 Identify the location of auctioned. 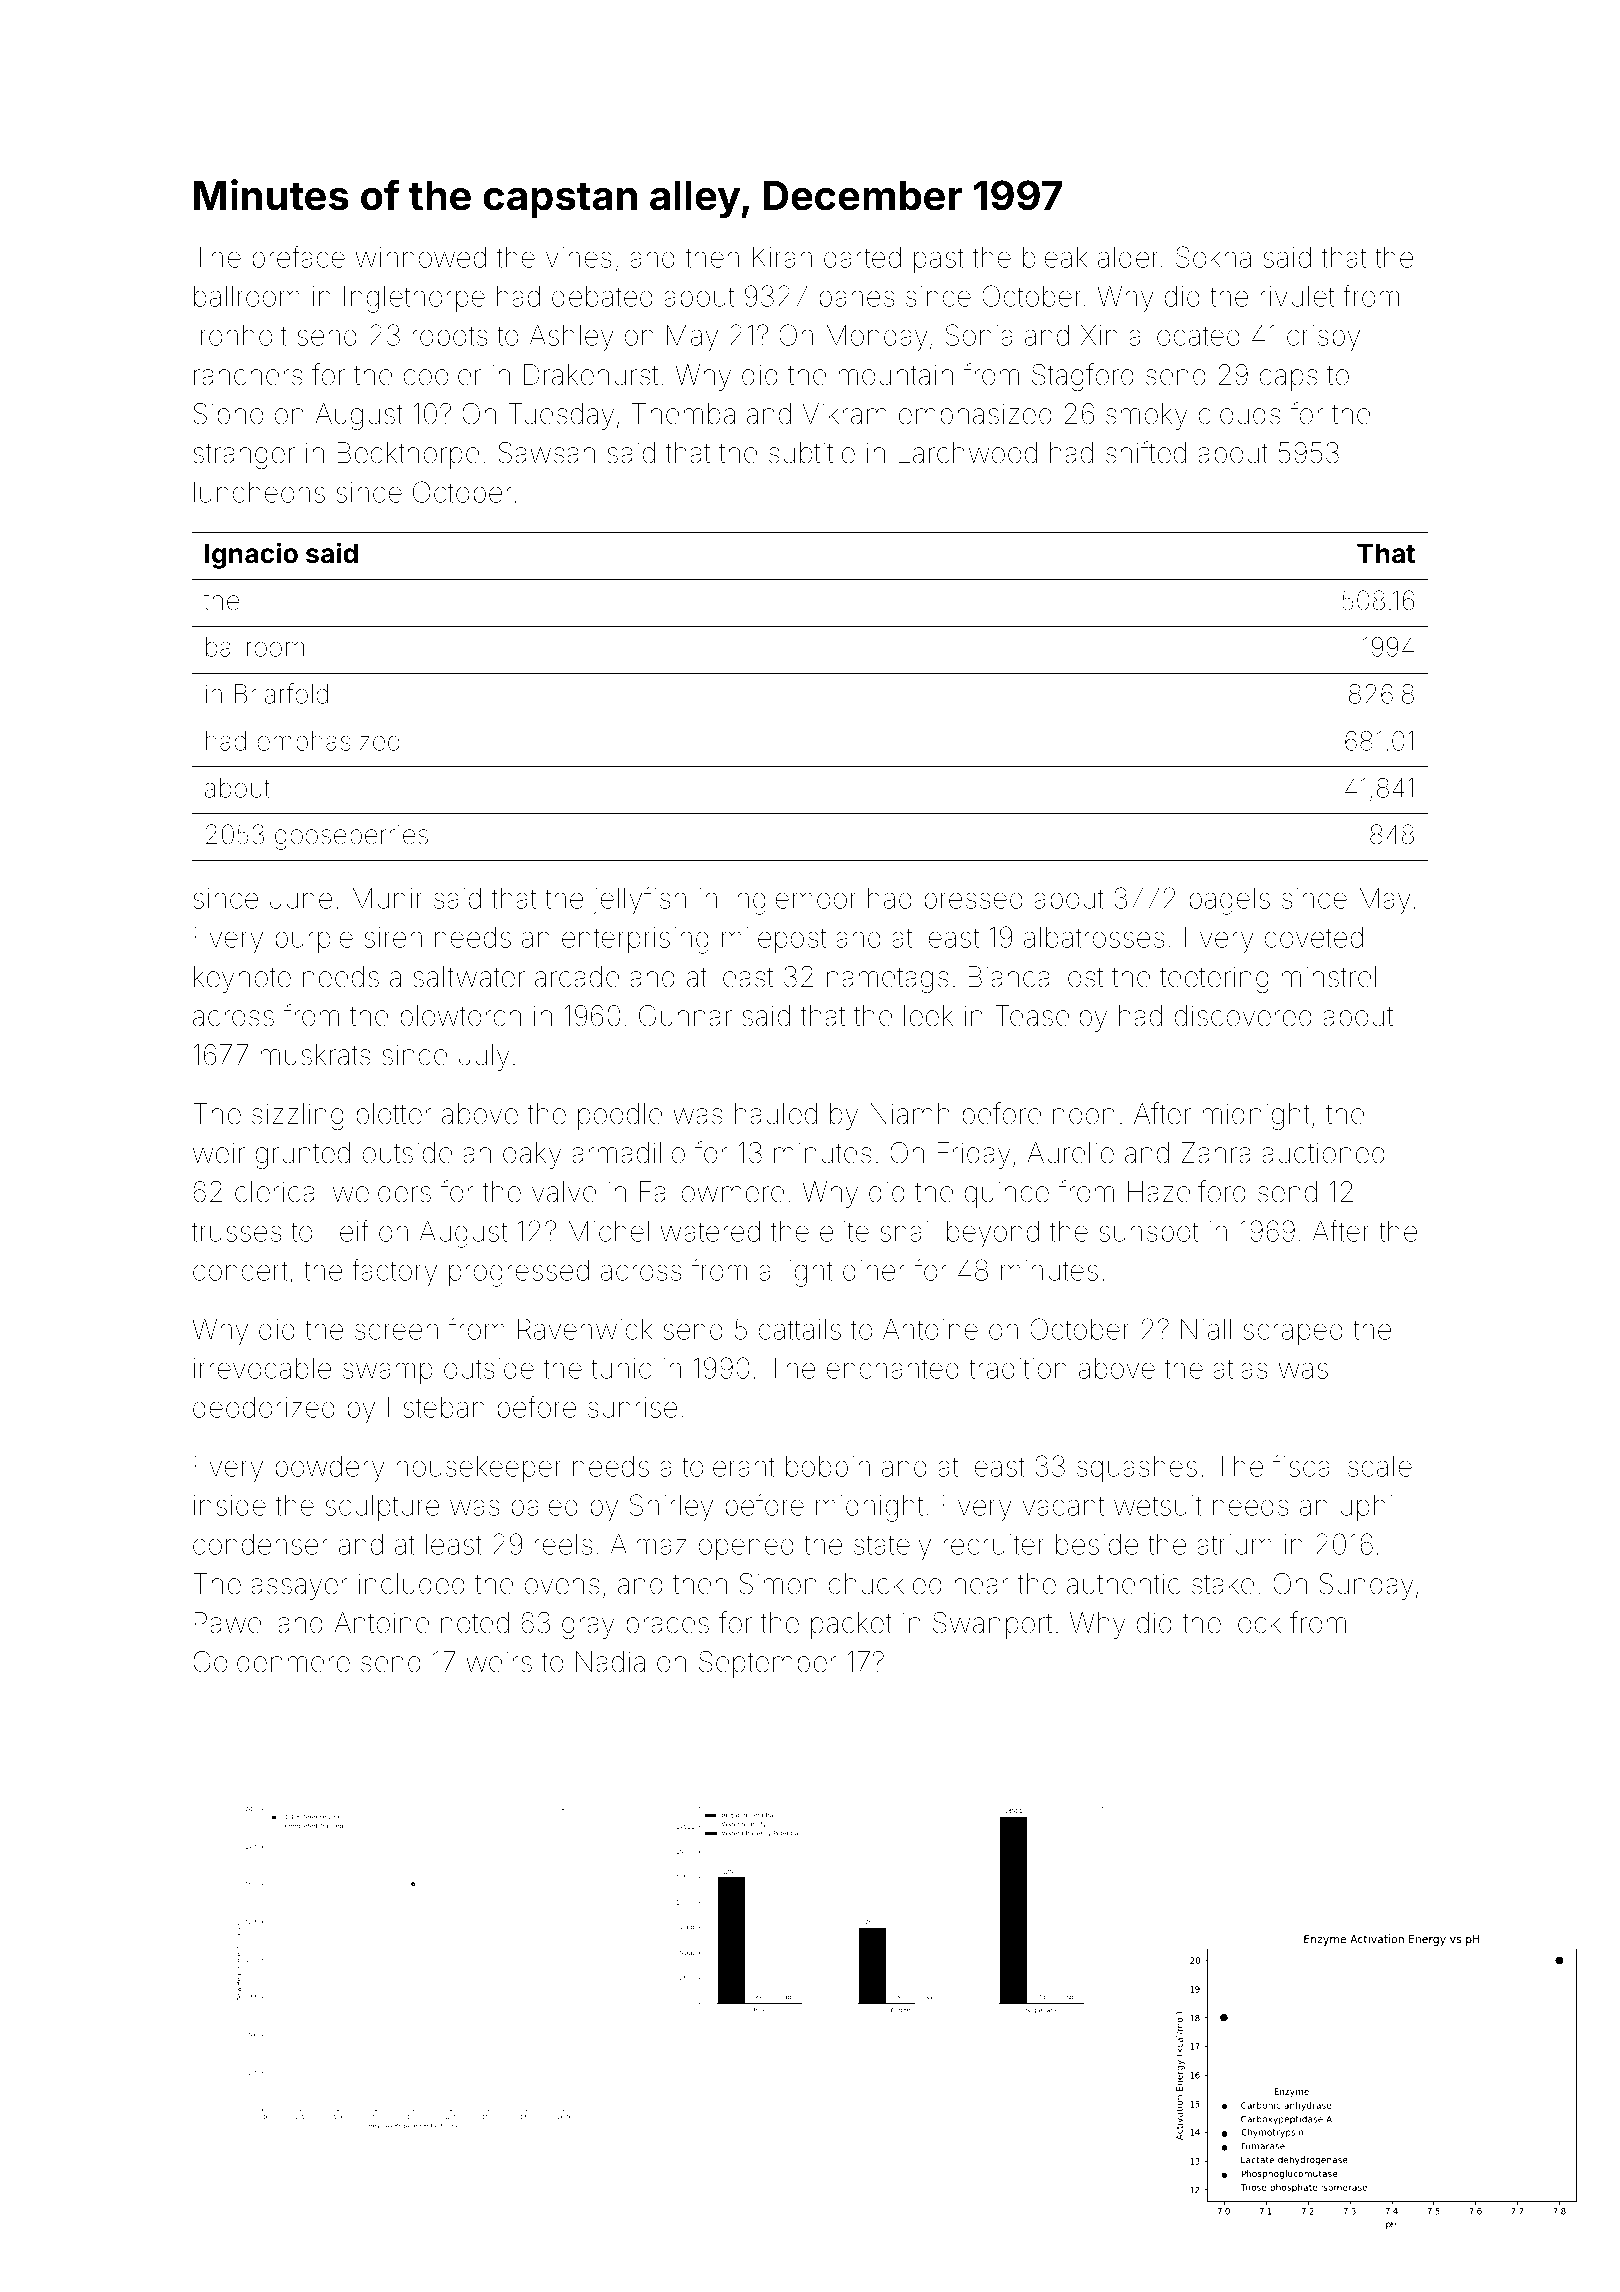
(1323, 1153).
